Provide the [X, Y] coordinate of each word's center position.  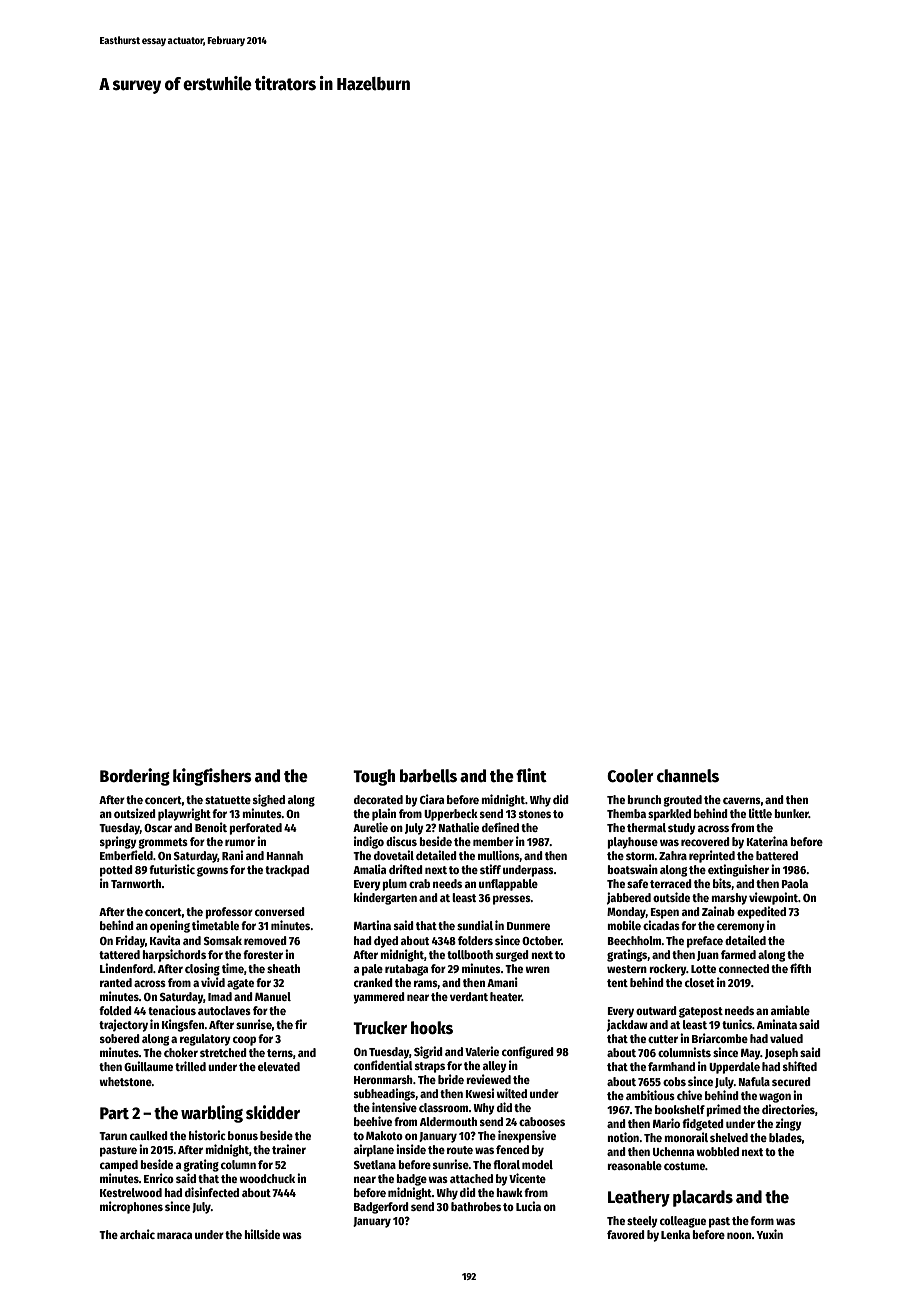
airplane [374, 1150]
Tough [374, 777]
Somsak [223, 940]
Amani [502, 982]
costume [684, 1166]
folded [115, 1010]
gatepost [701, 1012]
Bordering [135, 777]
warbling [212, 1114]
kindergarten [385, 898]
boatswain [632, 869]
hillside [262, 1234]
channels [688, 776]
